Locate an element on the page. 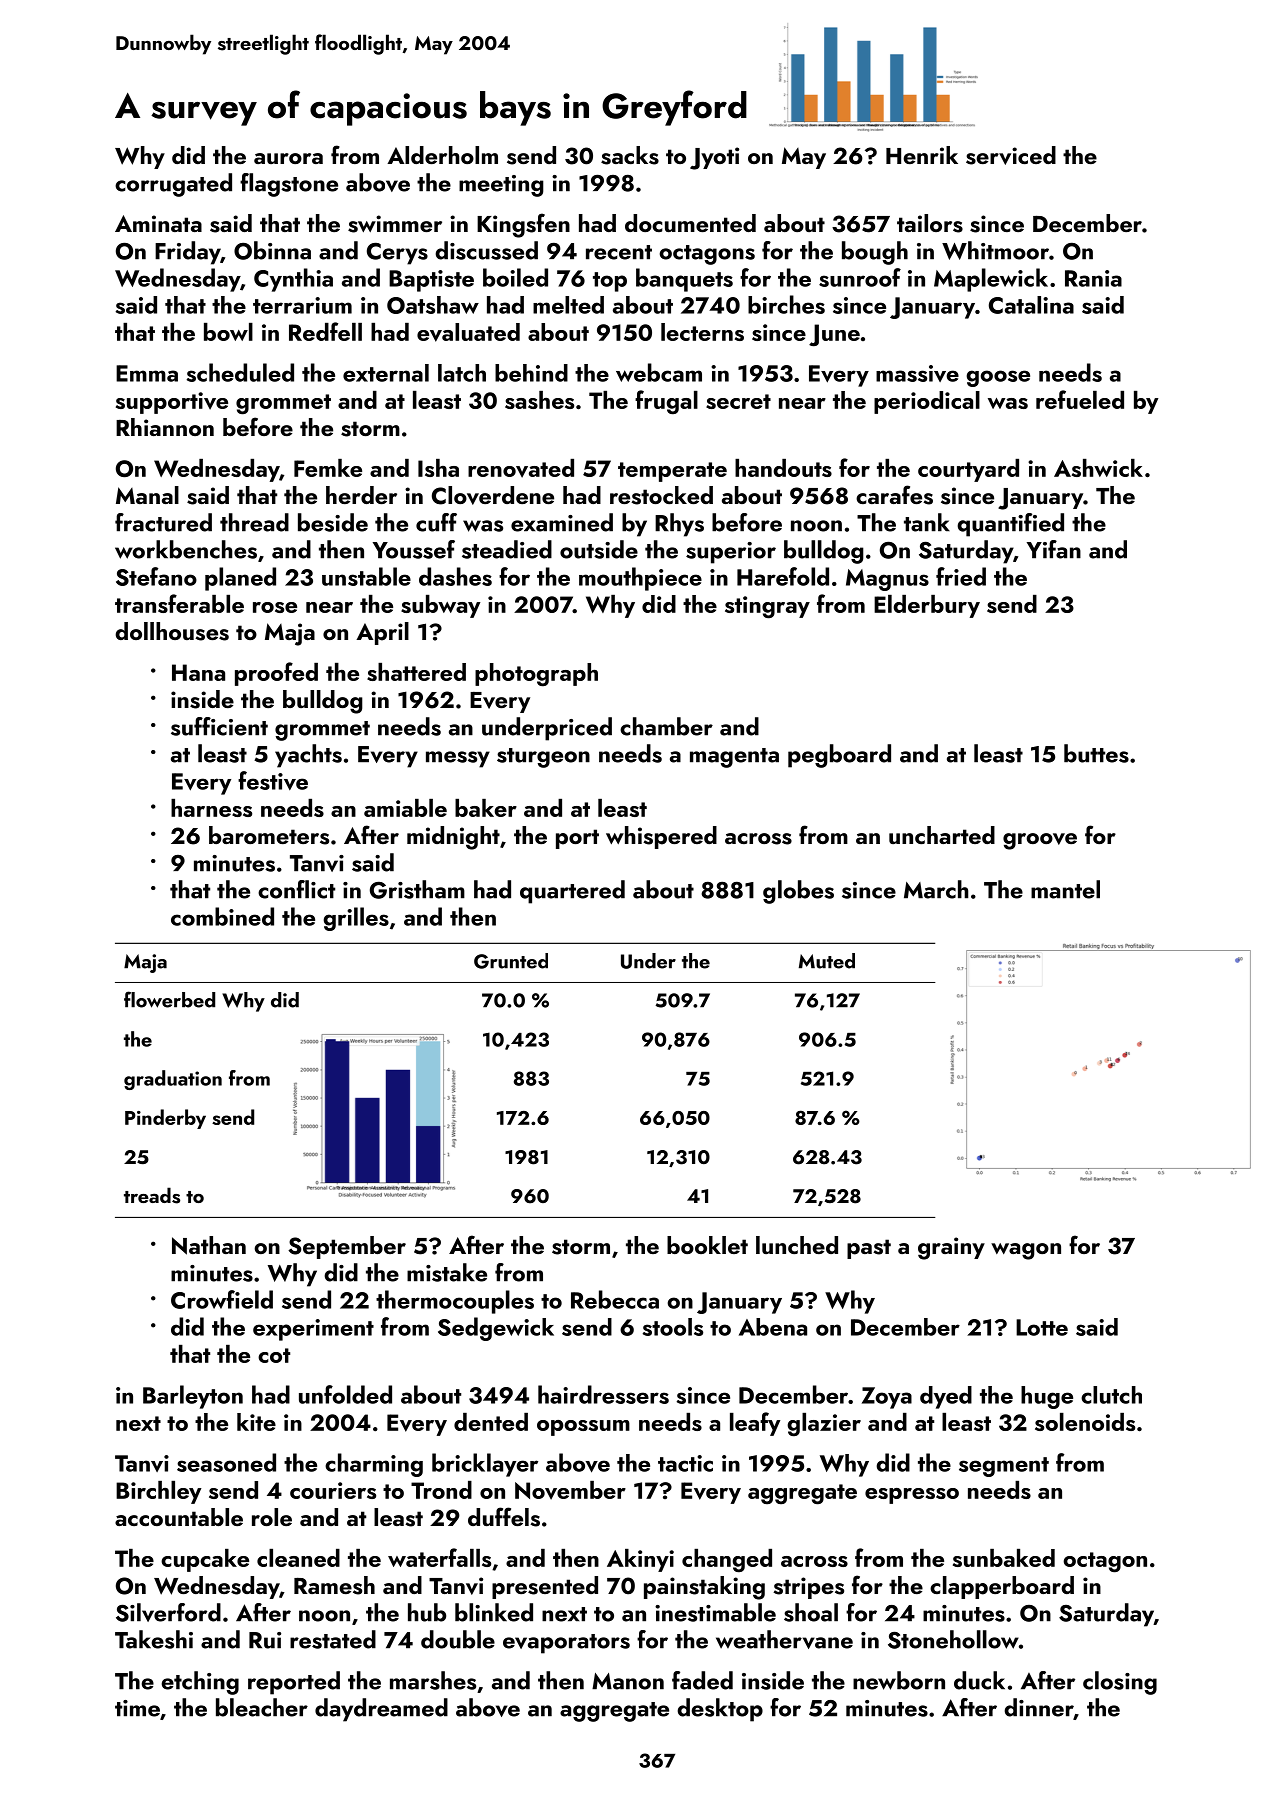 The height and width of the image is (1805, 1277). conflict is located at coordinates (296, 889).
